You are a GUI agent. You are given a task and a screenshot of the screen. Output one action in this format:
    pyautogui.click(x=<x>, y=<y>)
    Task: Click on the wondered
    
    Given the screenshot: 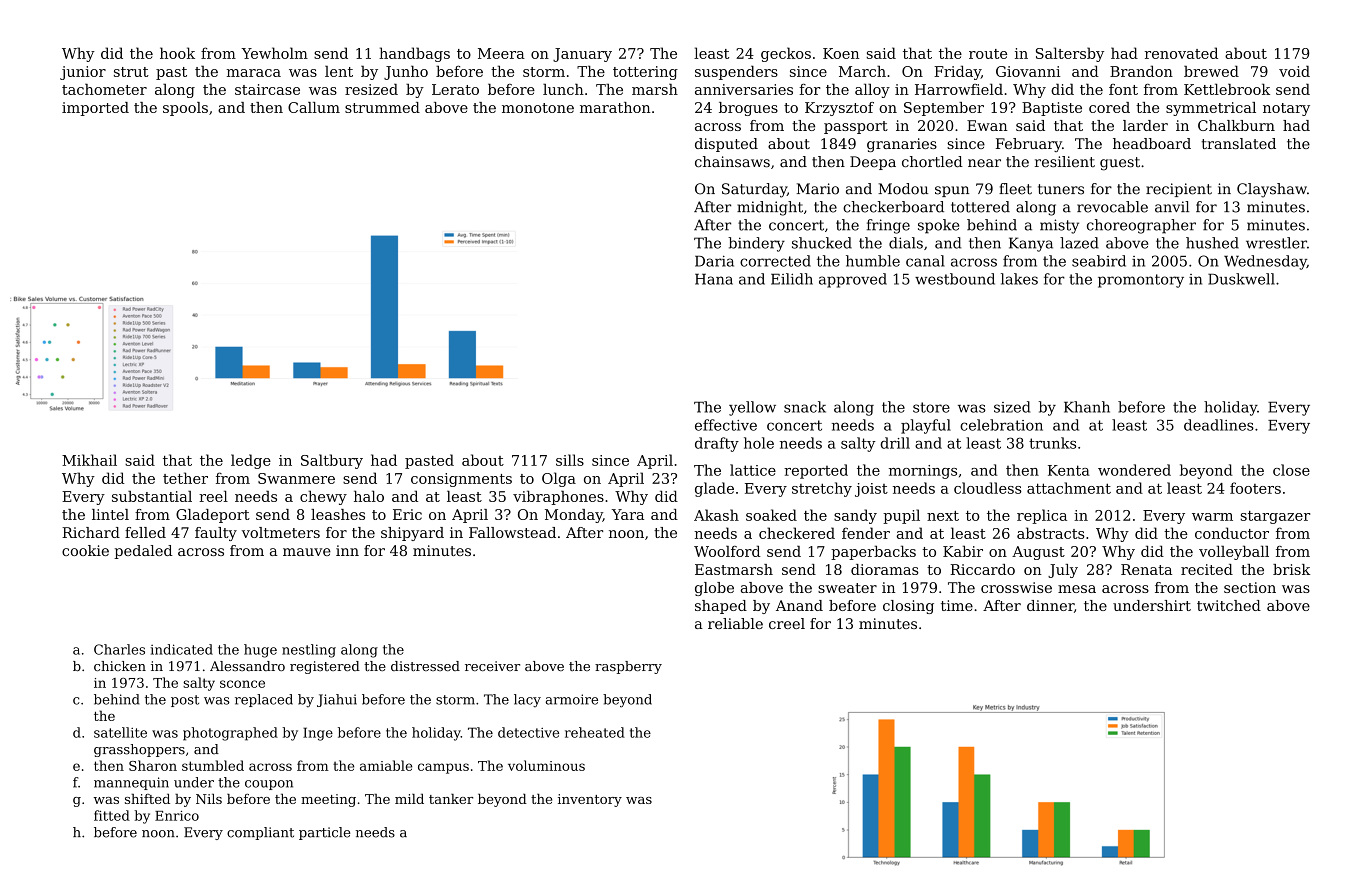 What is the action you would take?
    pyautogui.click(x=1134, y=470)
